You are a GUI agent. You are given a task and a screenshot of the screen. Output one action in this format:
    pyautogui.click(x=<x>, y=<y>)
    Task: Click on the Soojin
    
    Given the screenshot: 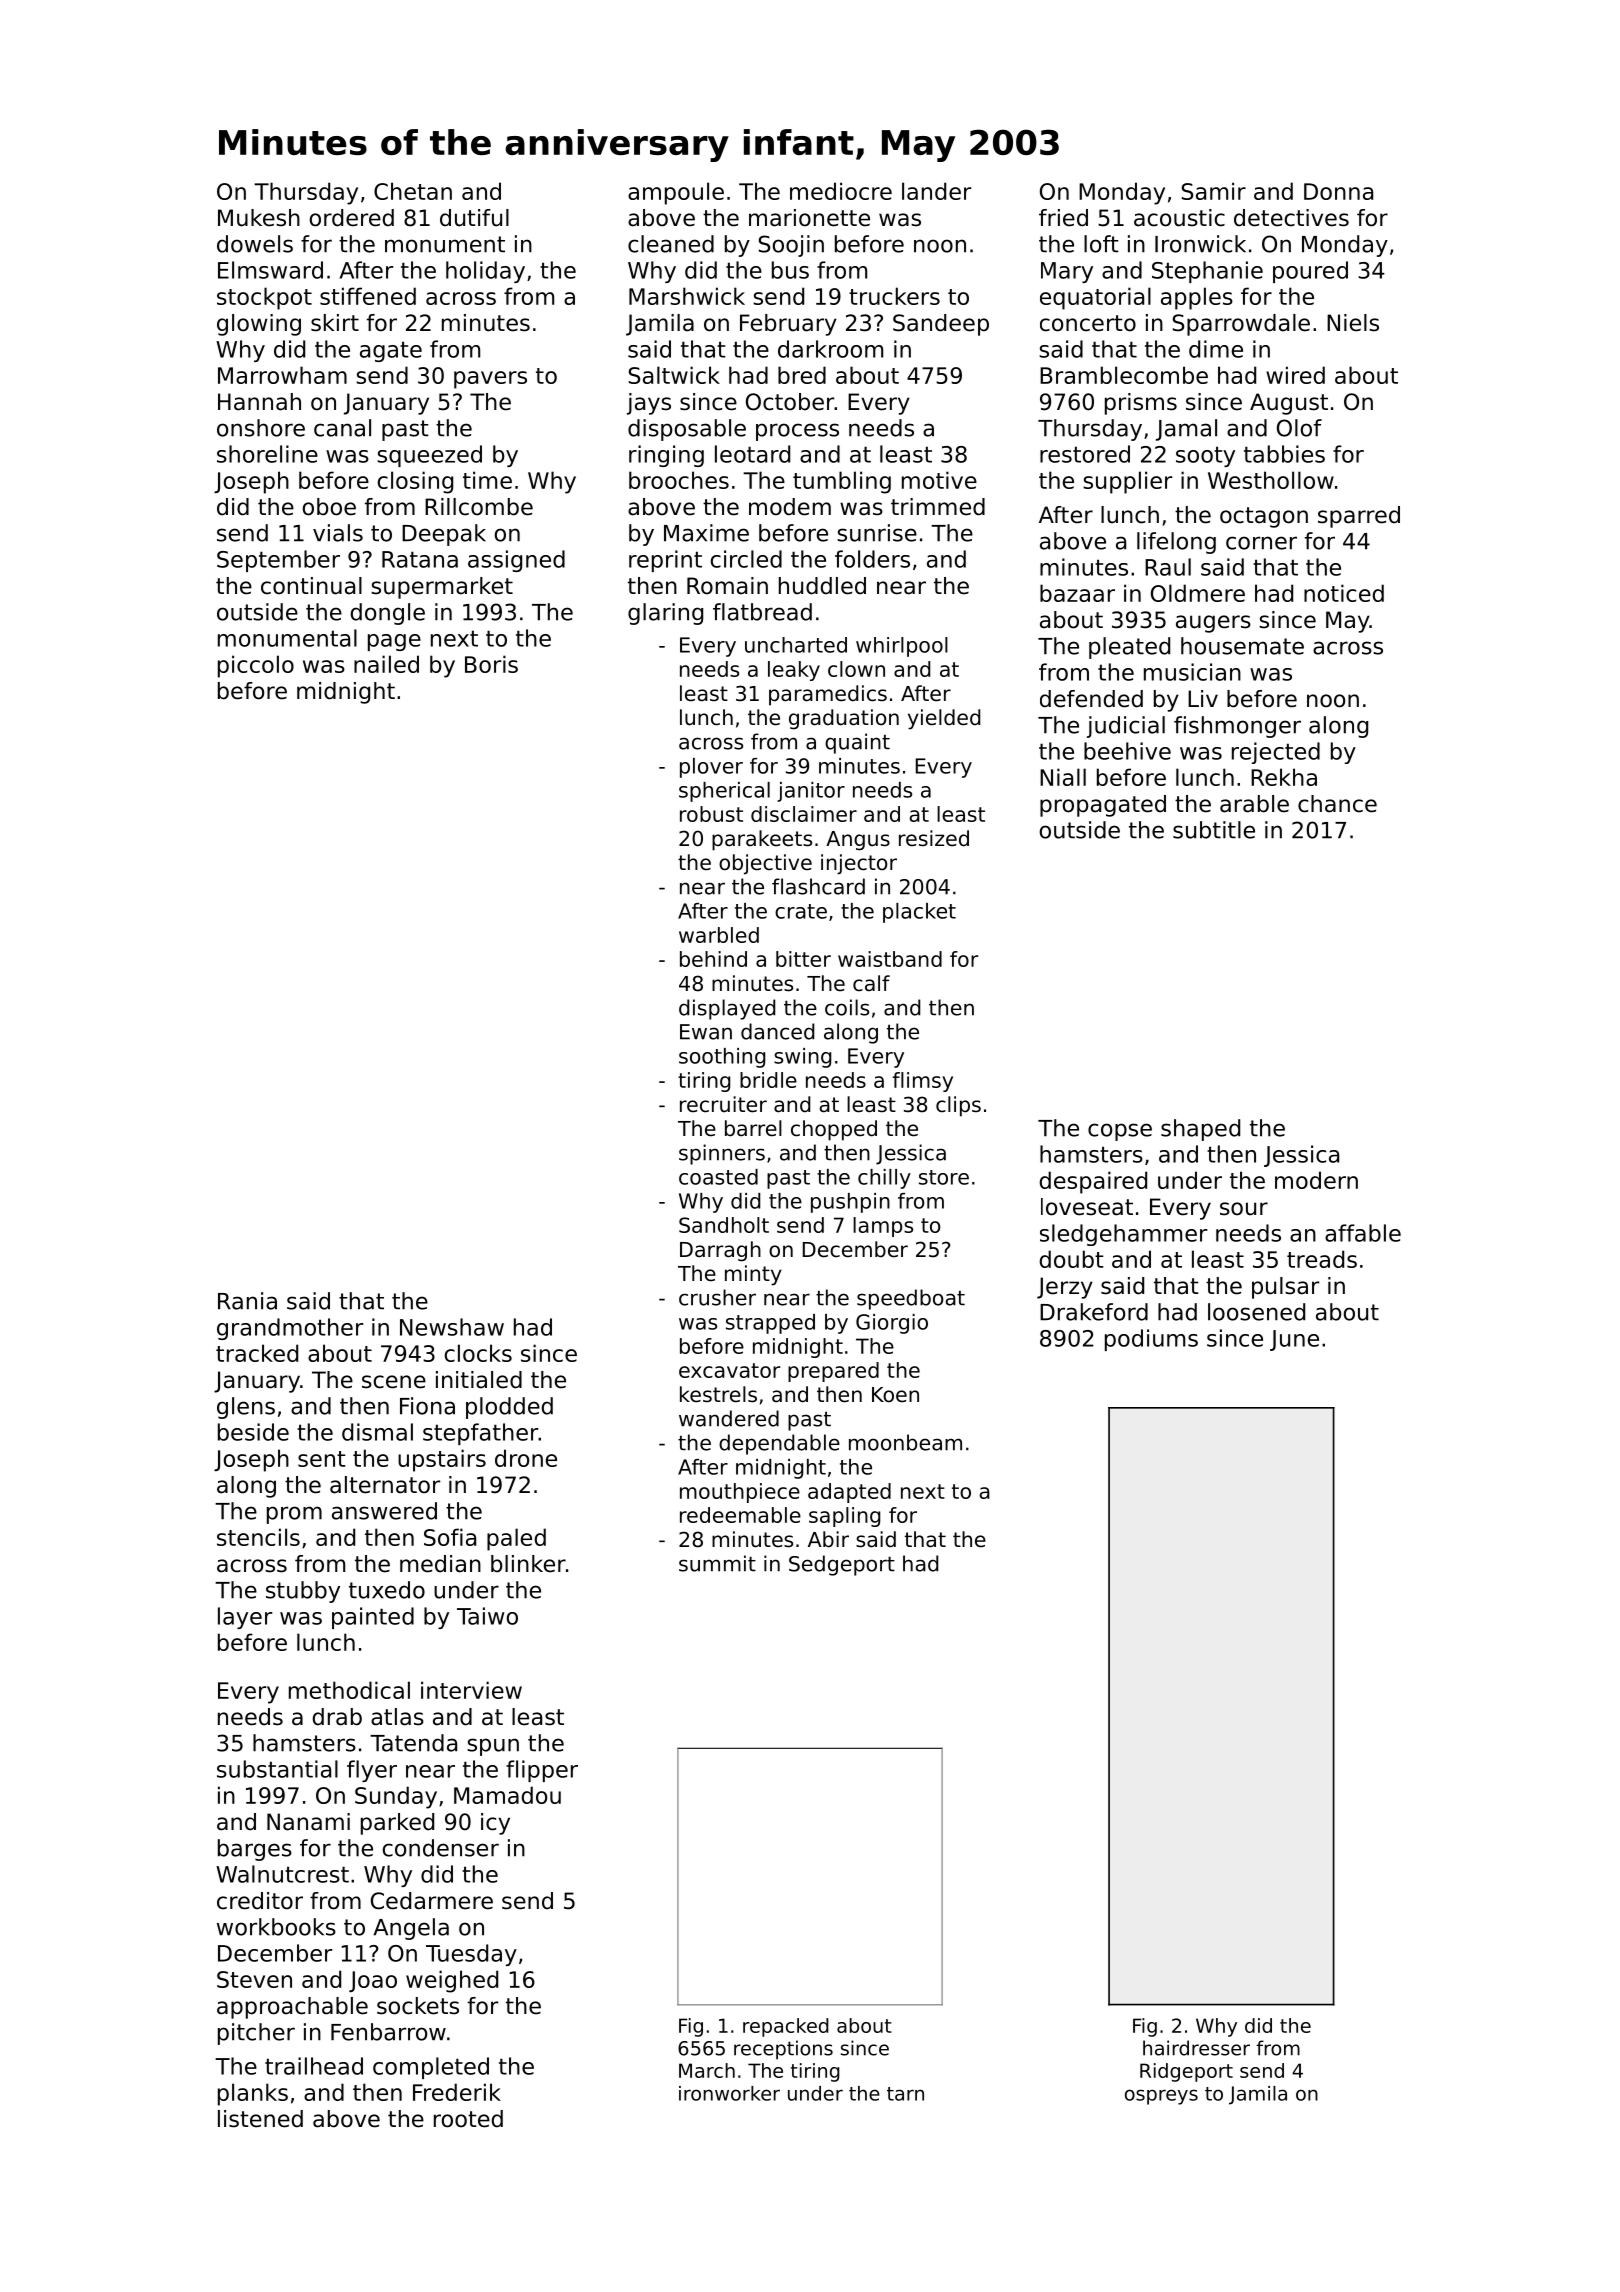 What is the action you would take?
    pyautogui.click(x=791, y=246)
